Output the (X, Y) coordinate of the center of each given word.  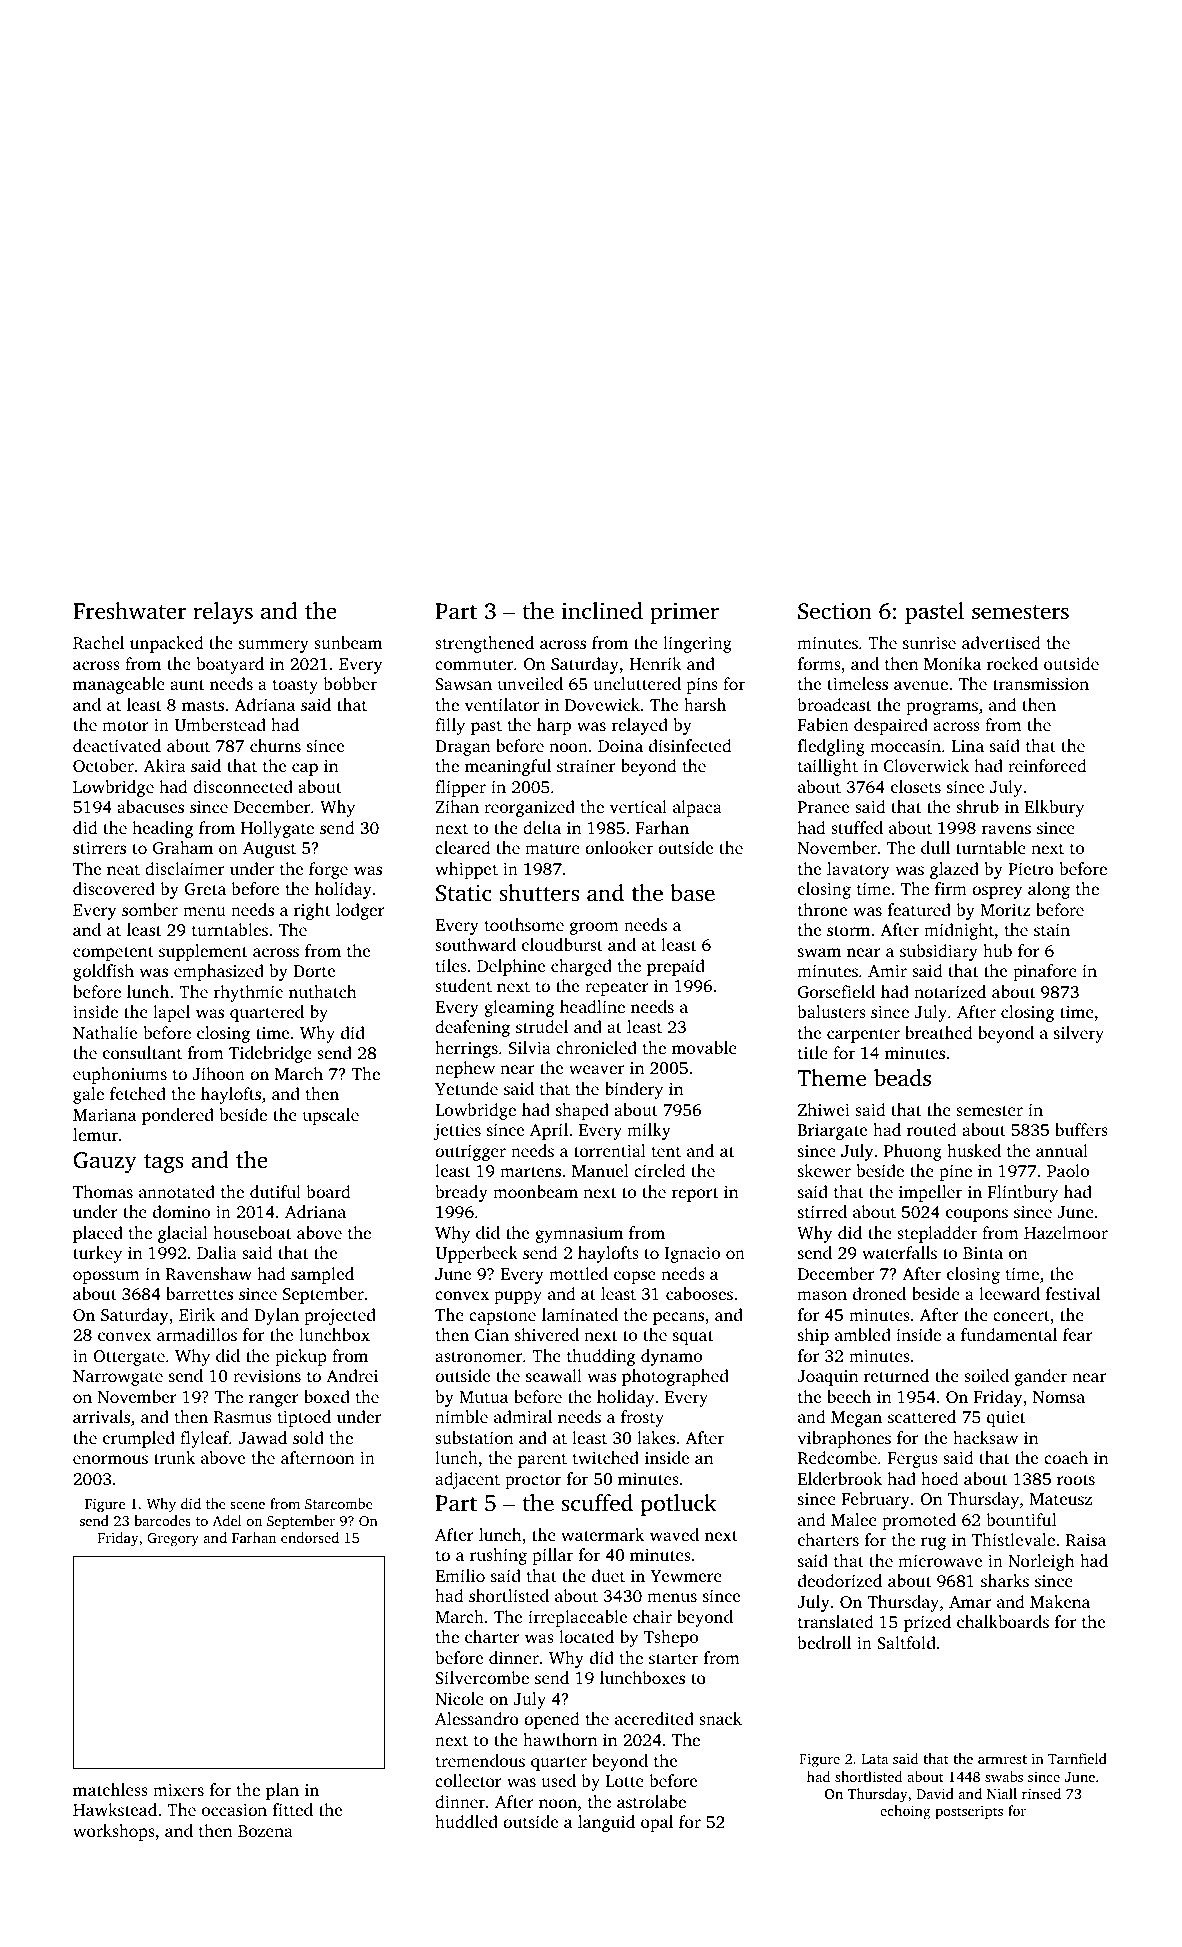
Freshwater (129, 611)
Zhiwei (824, 1109)
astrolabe (651, 1801)
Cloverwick (926, 766)
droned (879, 1293)
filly (450, 726)
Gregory (173, 1540)
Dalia (217, 1252)
